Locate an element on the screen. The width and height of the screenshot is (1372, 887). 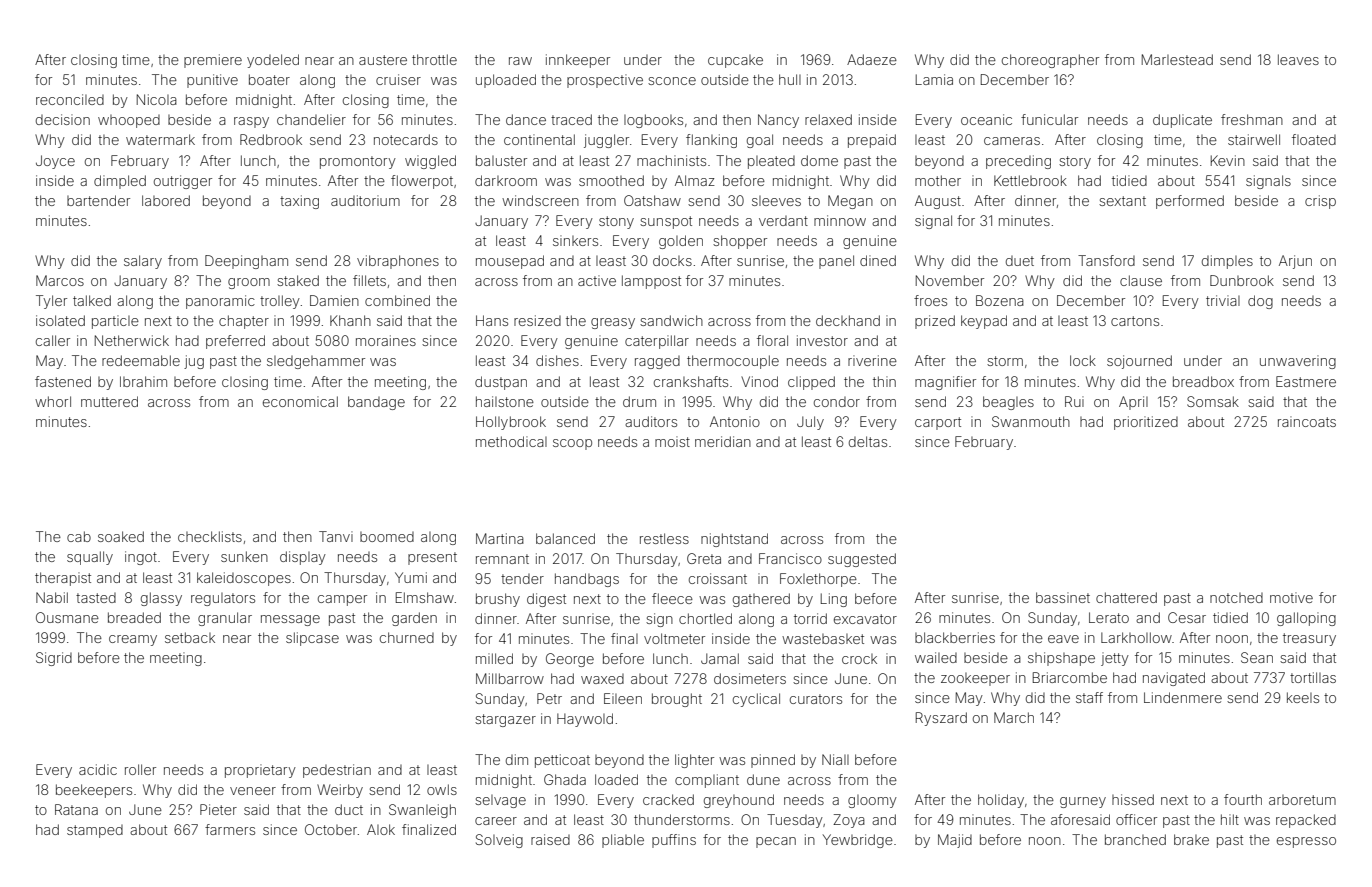
acidic is located at coordinates (98, 769).
